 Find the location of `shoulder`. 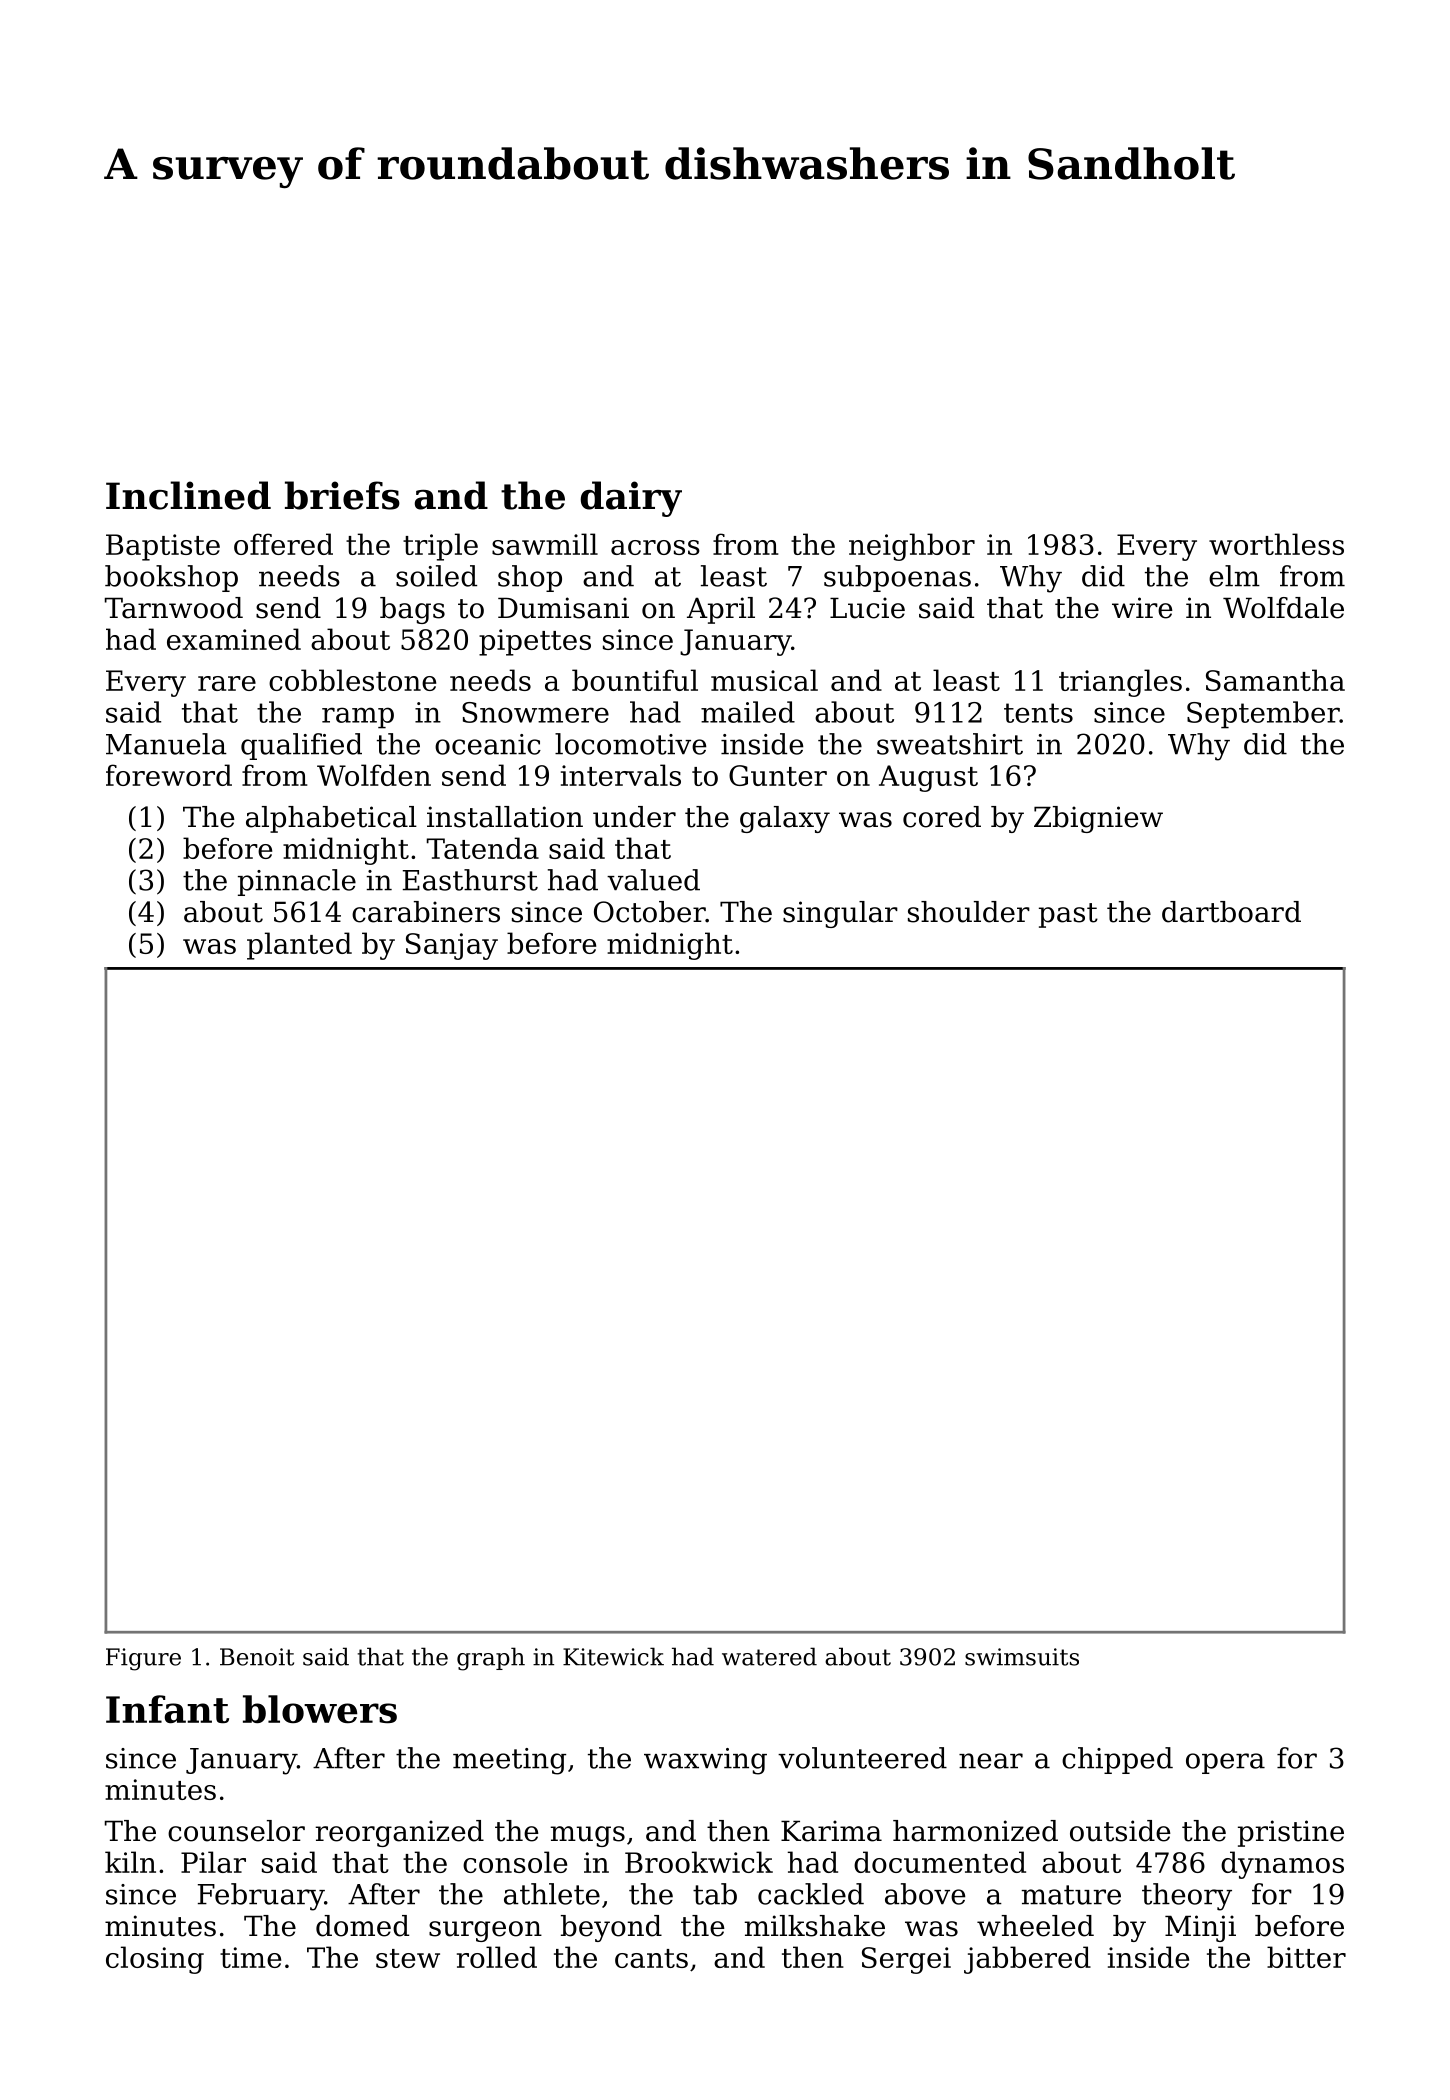

shoulder is located at coordinates (969, 912).
